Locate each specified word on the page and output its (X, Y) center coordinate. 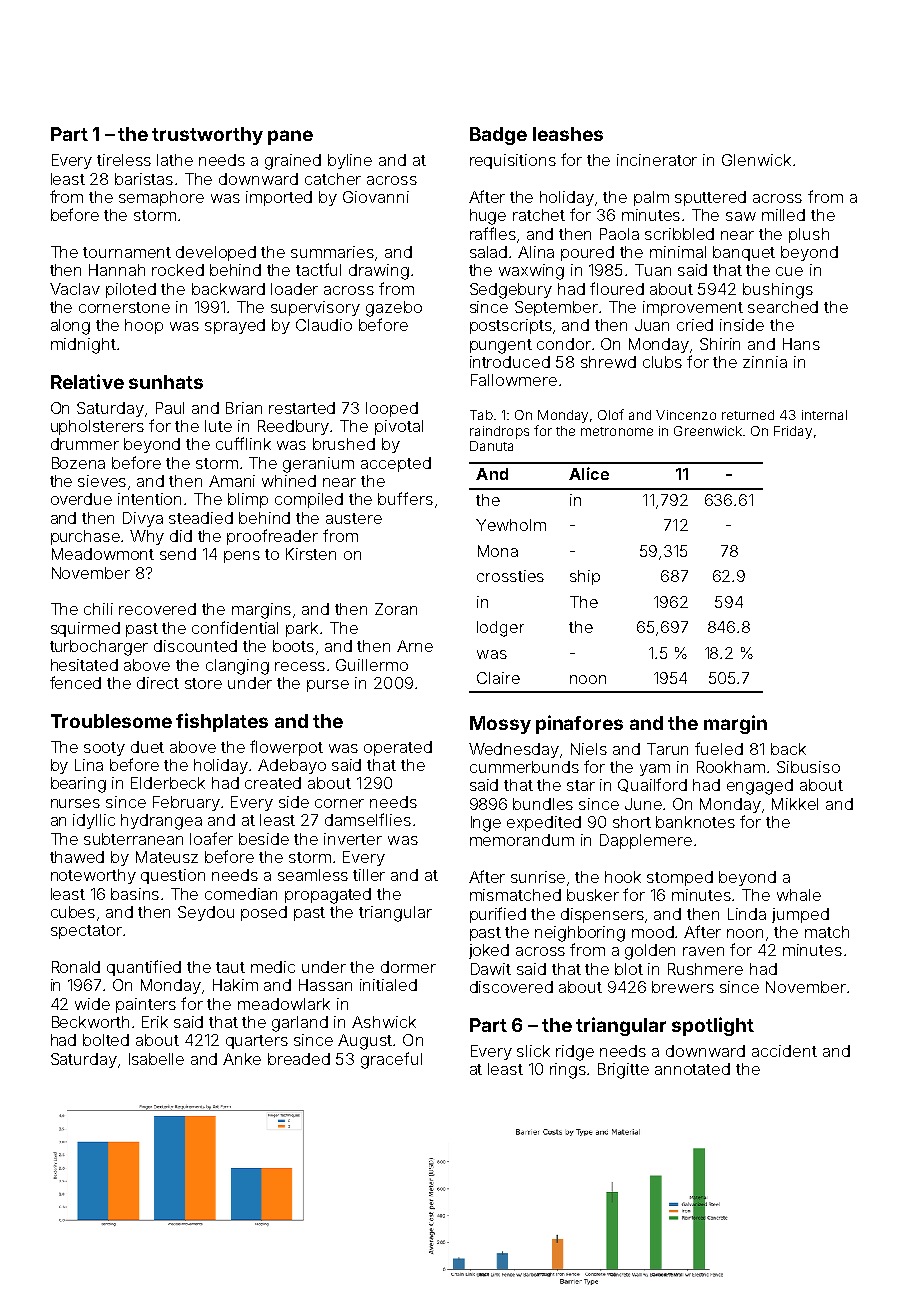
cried (695, 325)
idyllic (94, 821)
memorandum (522, 840)
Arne (415, 646)
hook (623, 877)
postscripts (511, 326)
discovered (511, 987)
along (70, 327)
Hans (801, 344)
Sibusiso (808, 767)
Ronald (76, 967)
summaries (332, 252)
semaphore (161, 198)
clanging (237, 667)
